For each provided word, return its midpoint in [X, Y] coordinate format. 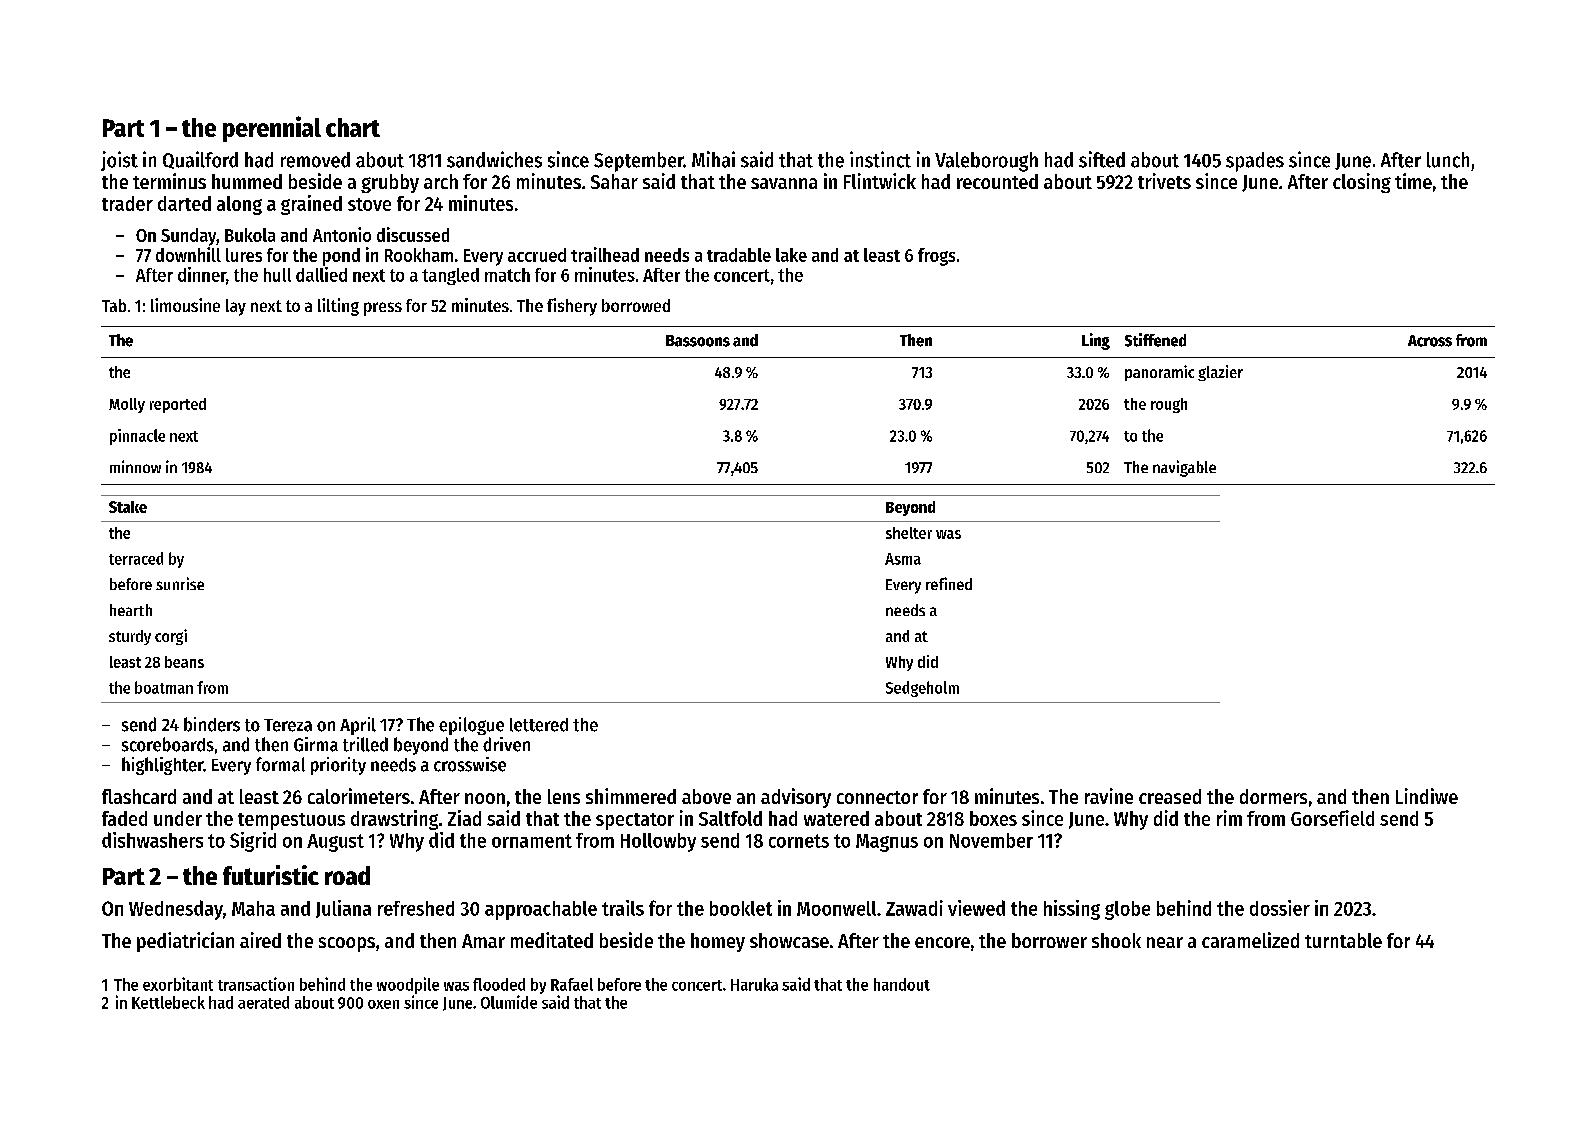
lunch [1448, 160]
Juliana [343, 909]
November [991, 840]
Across [1430, 341]
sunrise [180, 583]
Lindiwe [1427, 796]
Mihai [713, 159]
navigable [1184, 468]
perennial [272, 129]
